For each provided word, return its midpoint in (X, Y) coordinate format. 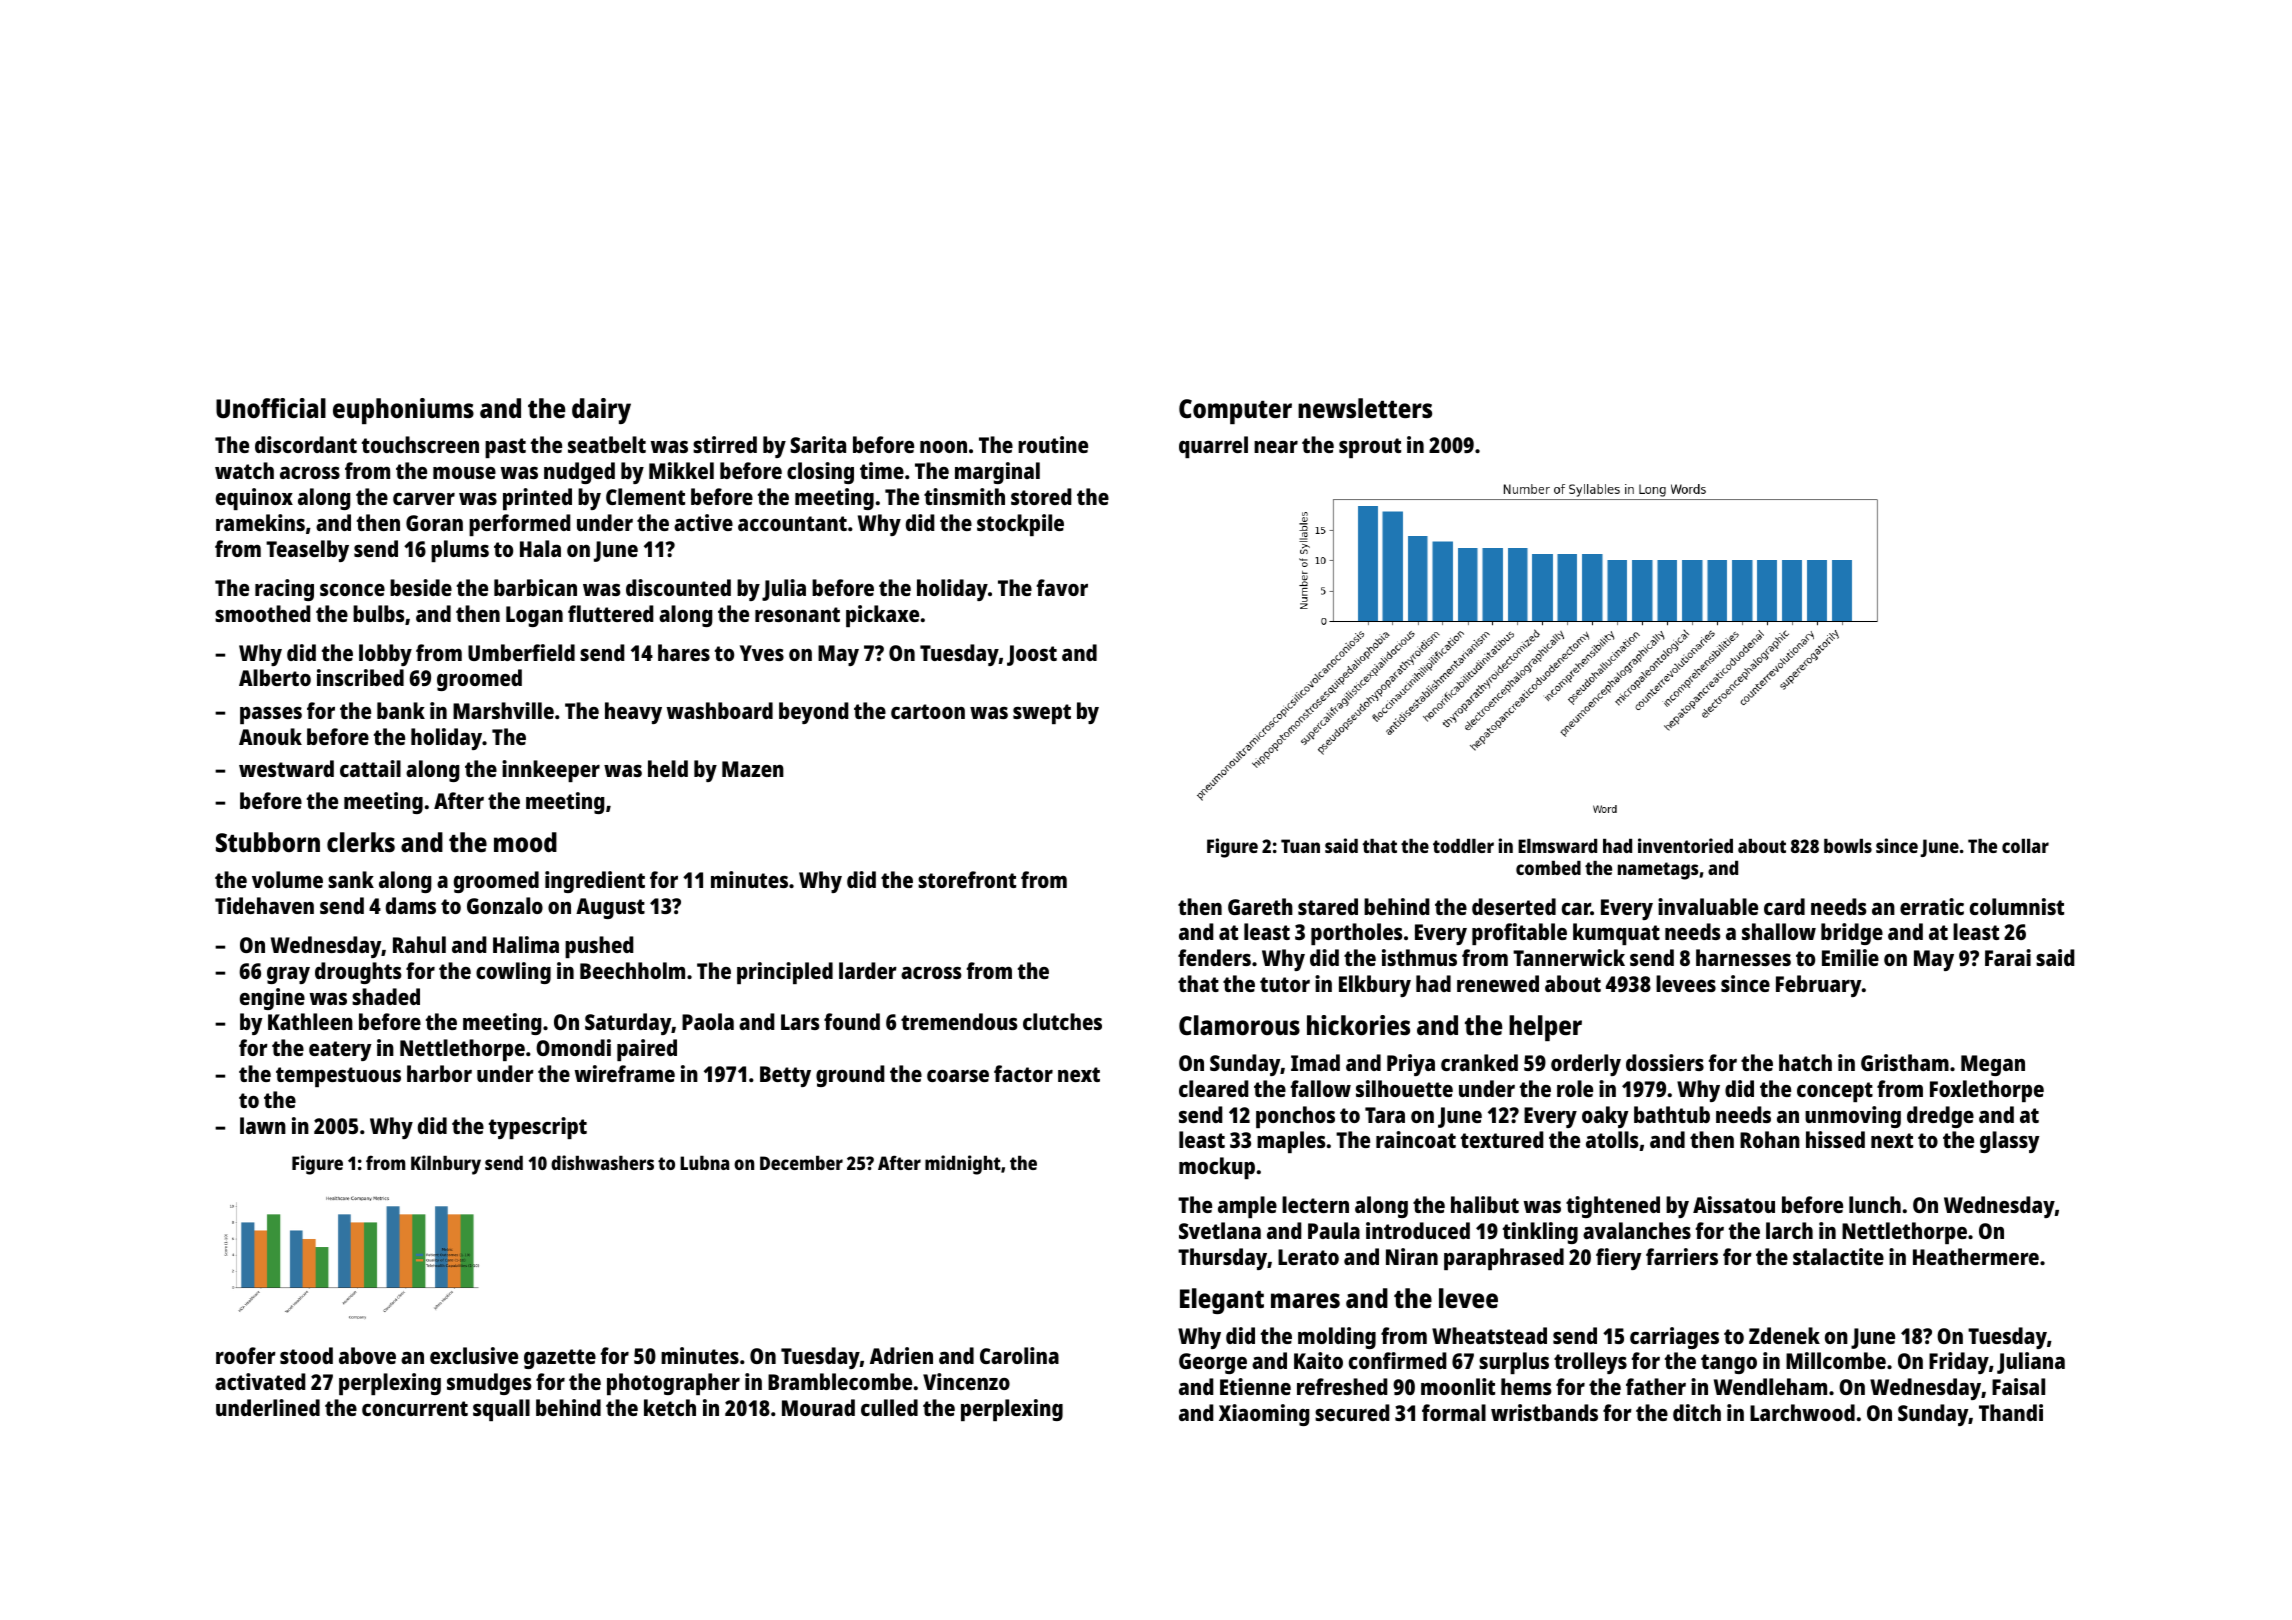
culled (889, 1407)
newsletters (1365, 408)
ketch (670, 1407)
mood (525, 842)
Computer (1235, 411)
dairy (601, 411)
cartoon (928, 711)
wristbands (1544, 1412)
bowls (1848, 846)
